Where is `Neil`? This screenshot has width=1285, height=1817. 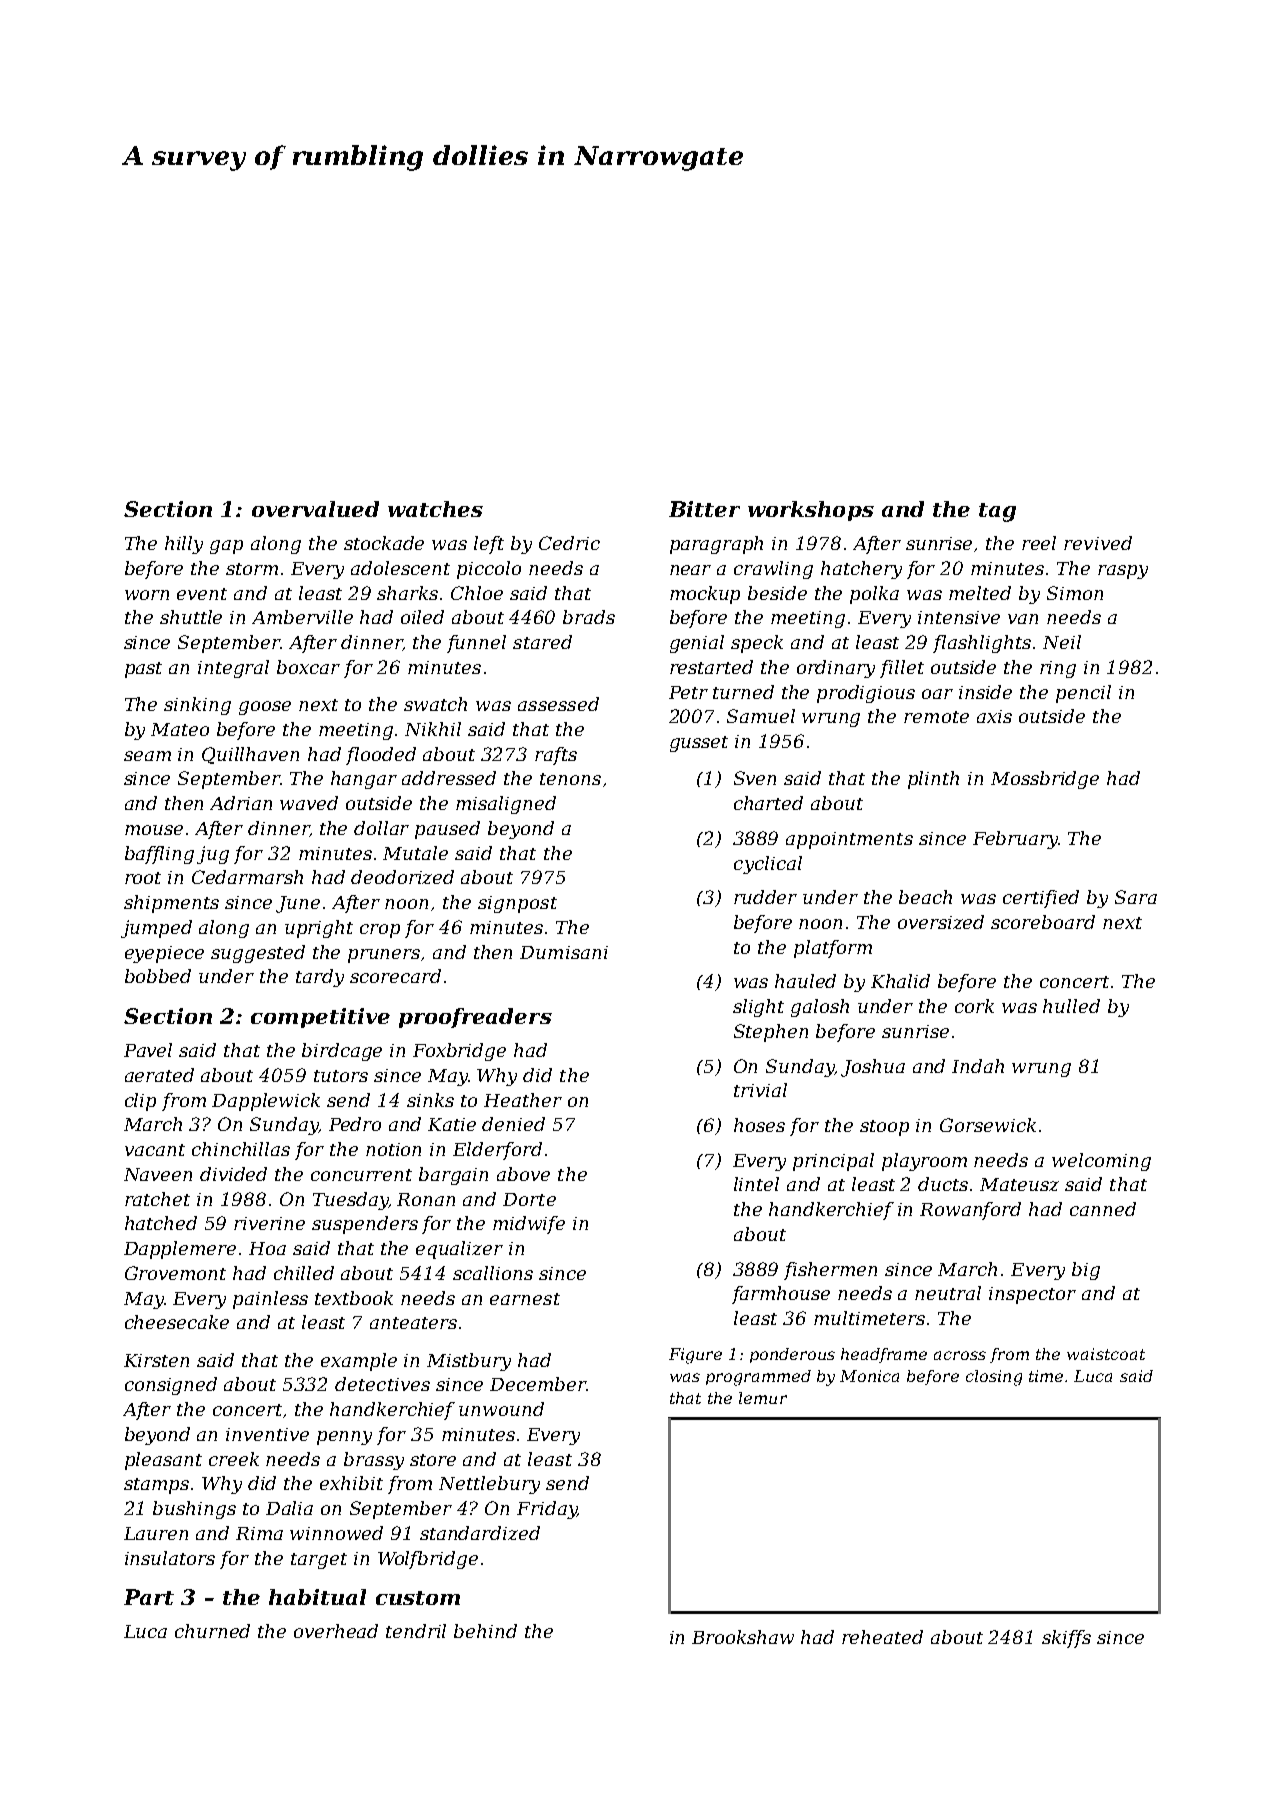 Neil is located at coordinates (1062, 642).
